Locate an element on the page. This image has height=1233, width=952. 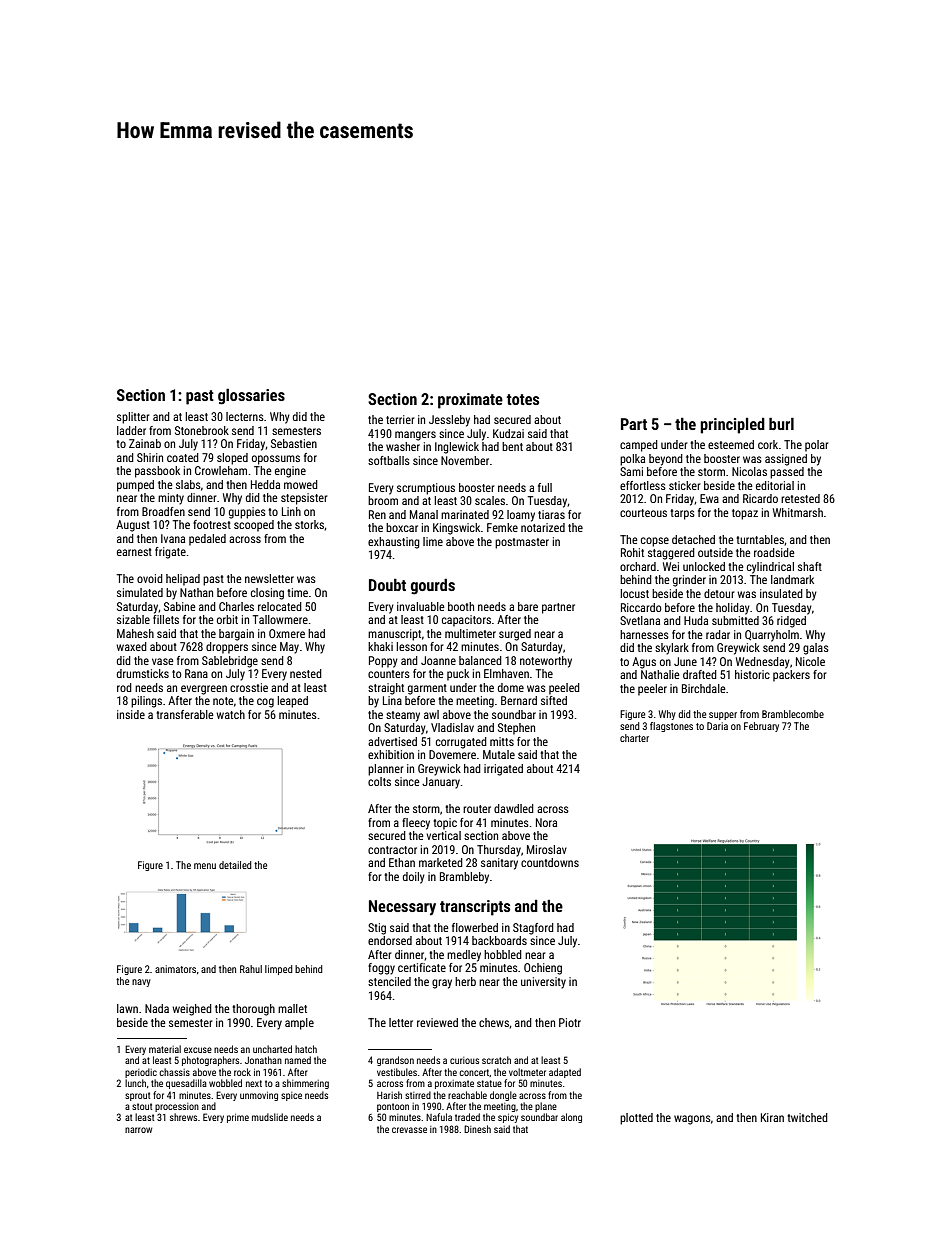
spicy is located at coordinates (508, 1118).
